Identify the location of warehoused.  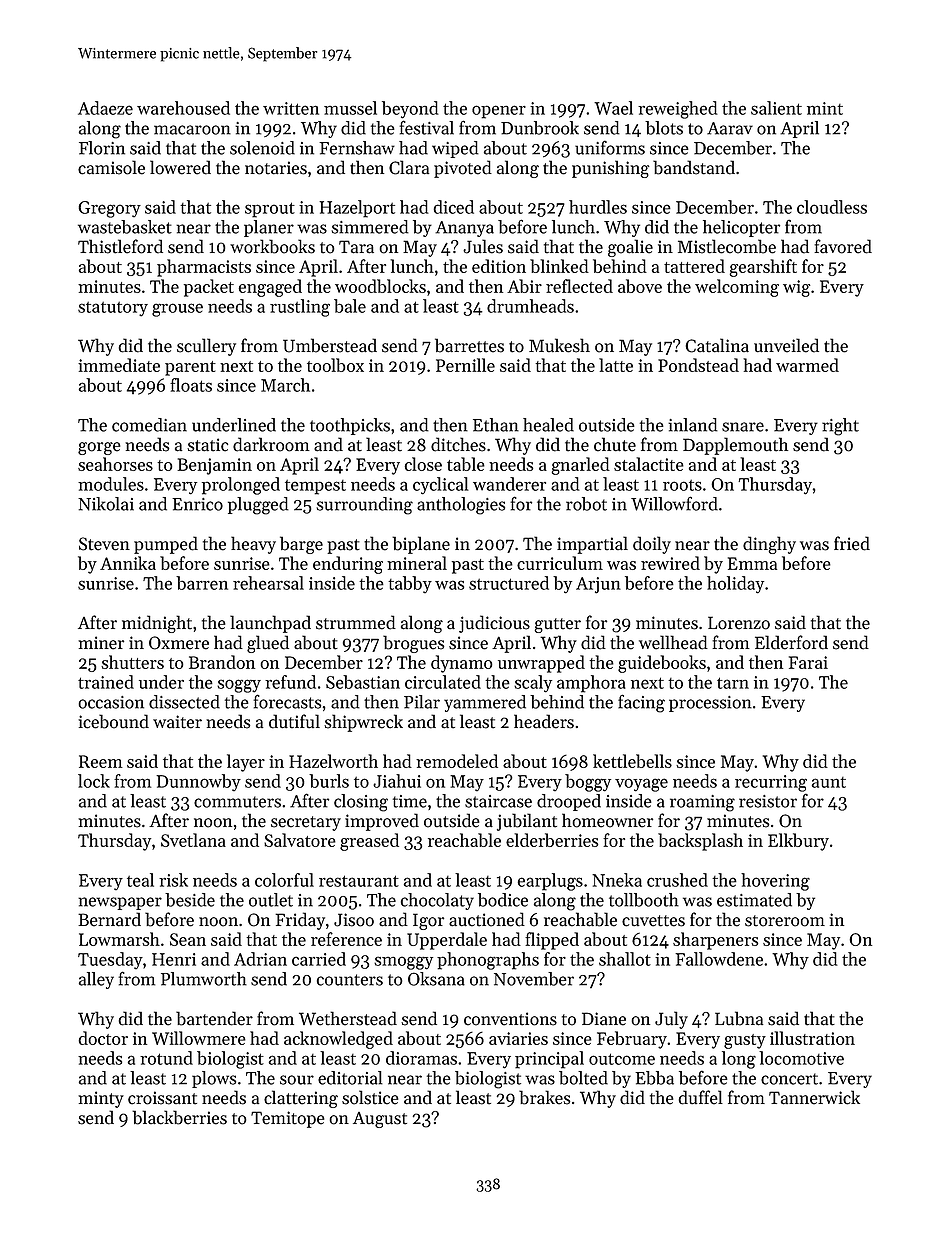
(183, 108).
